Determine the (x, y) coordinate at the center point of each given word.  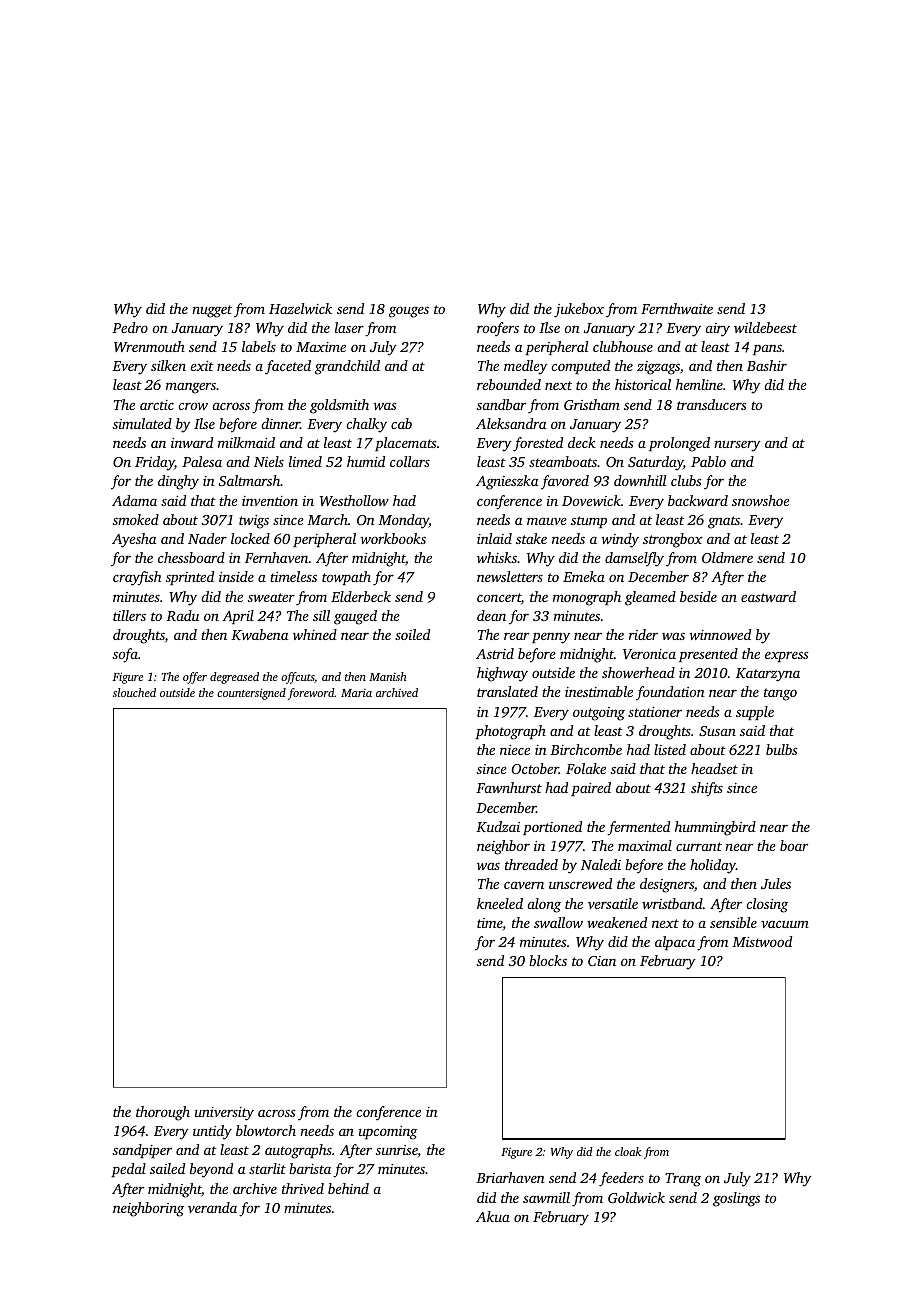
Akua (493, 1216)
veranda (212, 1207)
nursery (737, 446)
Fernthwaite (677, 308)
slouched (134, 692)
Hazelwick (300, 308)
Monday (403, 521)
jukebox (579, 310)
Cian (602, 961)
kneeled (500, 903)
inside (236, 576)
